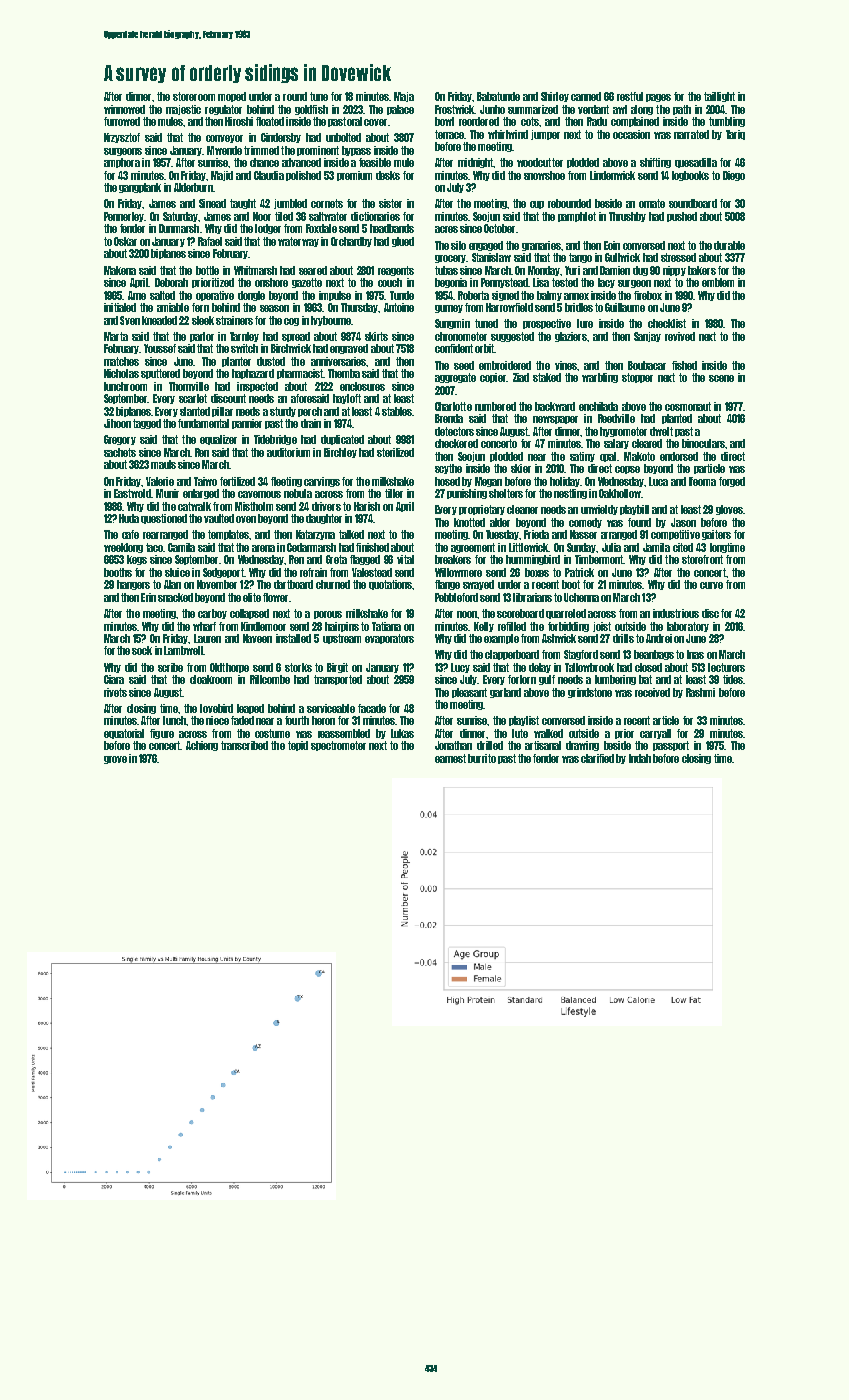 This screenshot has width=849, height=1400. What do you see at coordinates (333, 584) in the screenshot?
I see `churned` at bounding box center [333, 584].
